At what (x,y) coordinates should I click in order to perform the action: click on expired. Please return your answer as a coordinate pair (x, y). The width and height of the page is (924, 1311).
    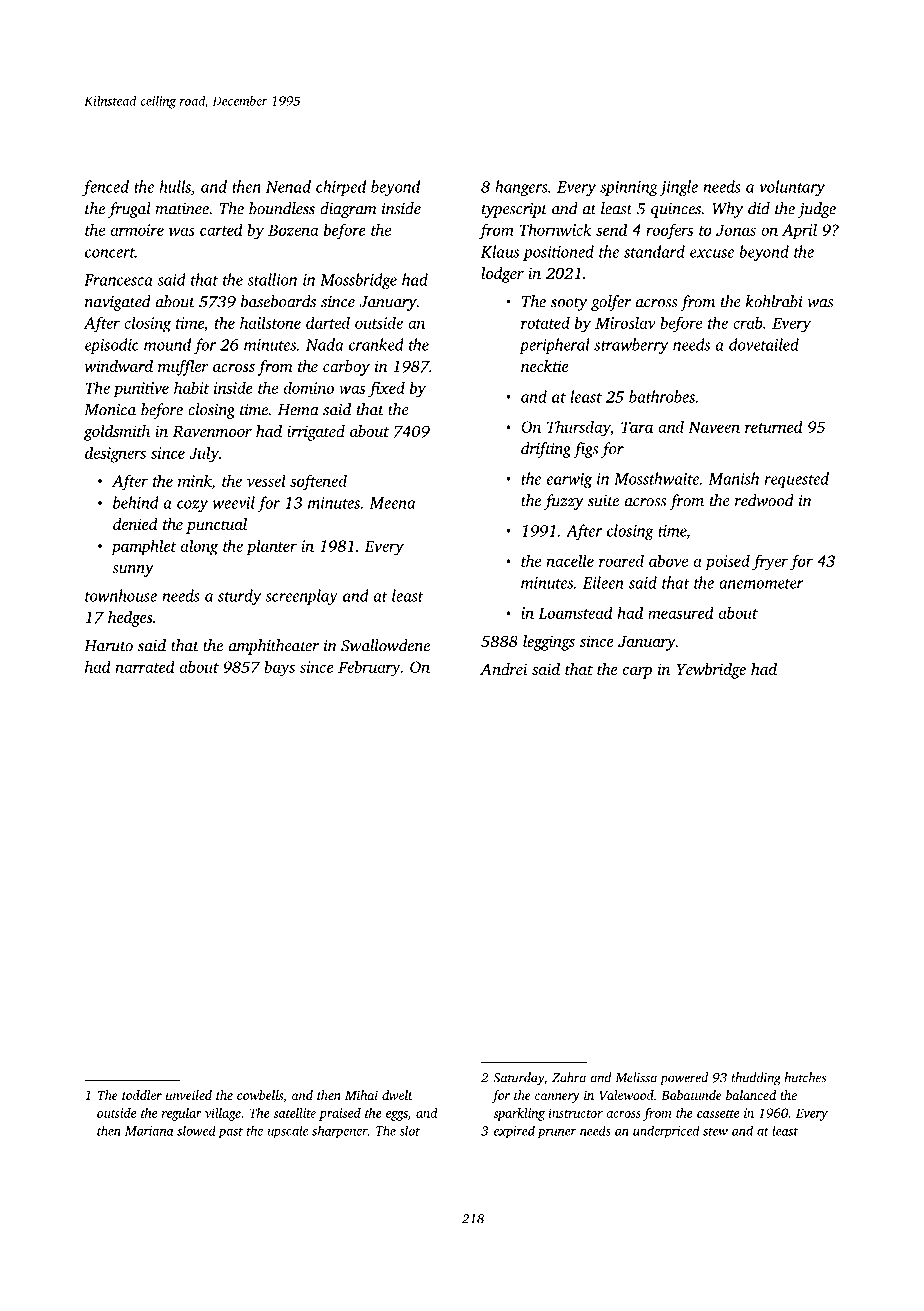
    Looking at the image, I should click on (514, 1132).
